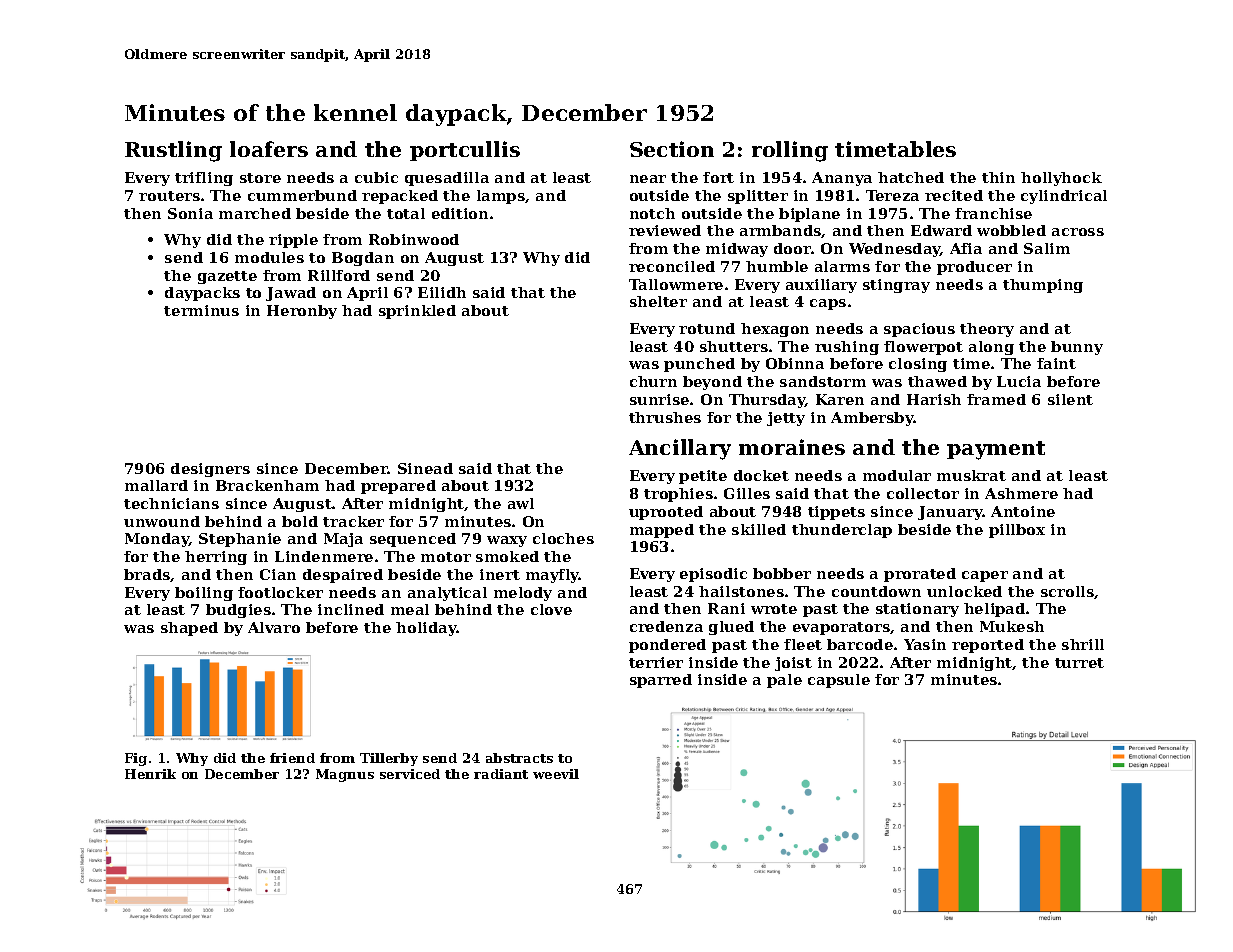  I want to click on pillbox, so click(1017, 531).
